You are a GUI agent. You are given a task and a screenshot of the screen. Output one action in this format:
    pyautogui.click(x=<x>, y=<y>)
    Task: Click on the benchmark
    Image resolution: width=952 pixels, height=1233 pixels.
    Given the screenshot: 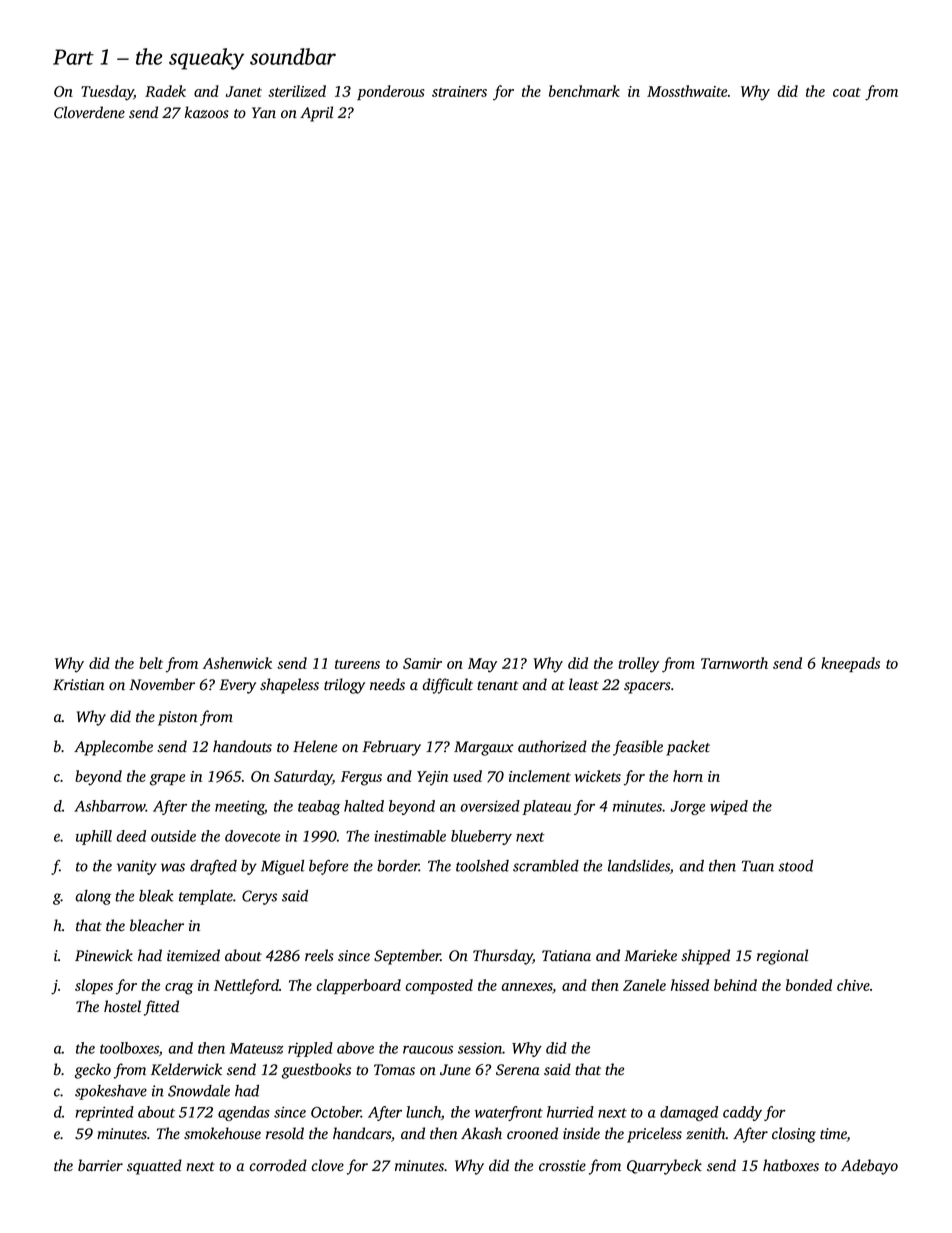 What is the action you would take?
    pyautogui.click(x=584, y=91)
